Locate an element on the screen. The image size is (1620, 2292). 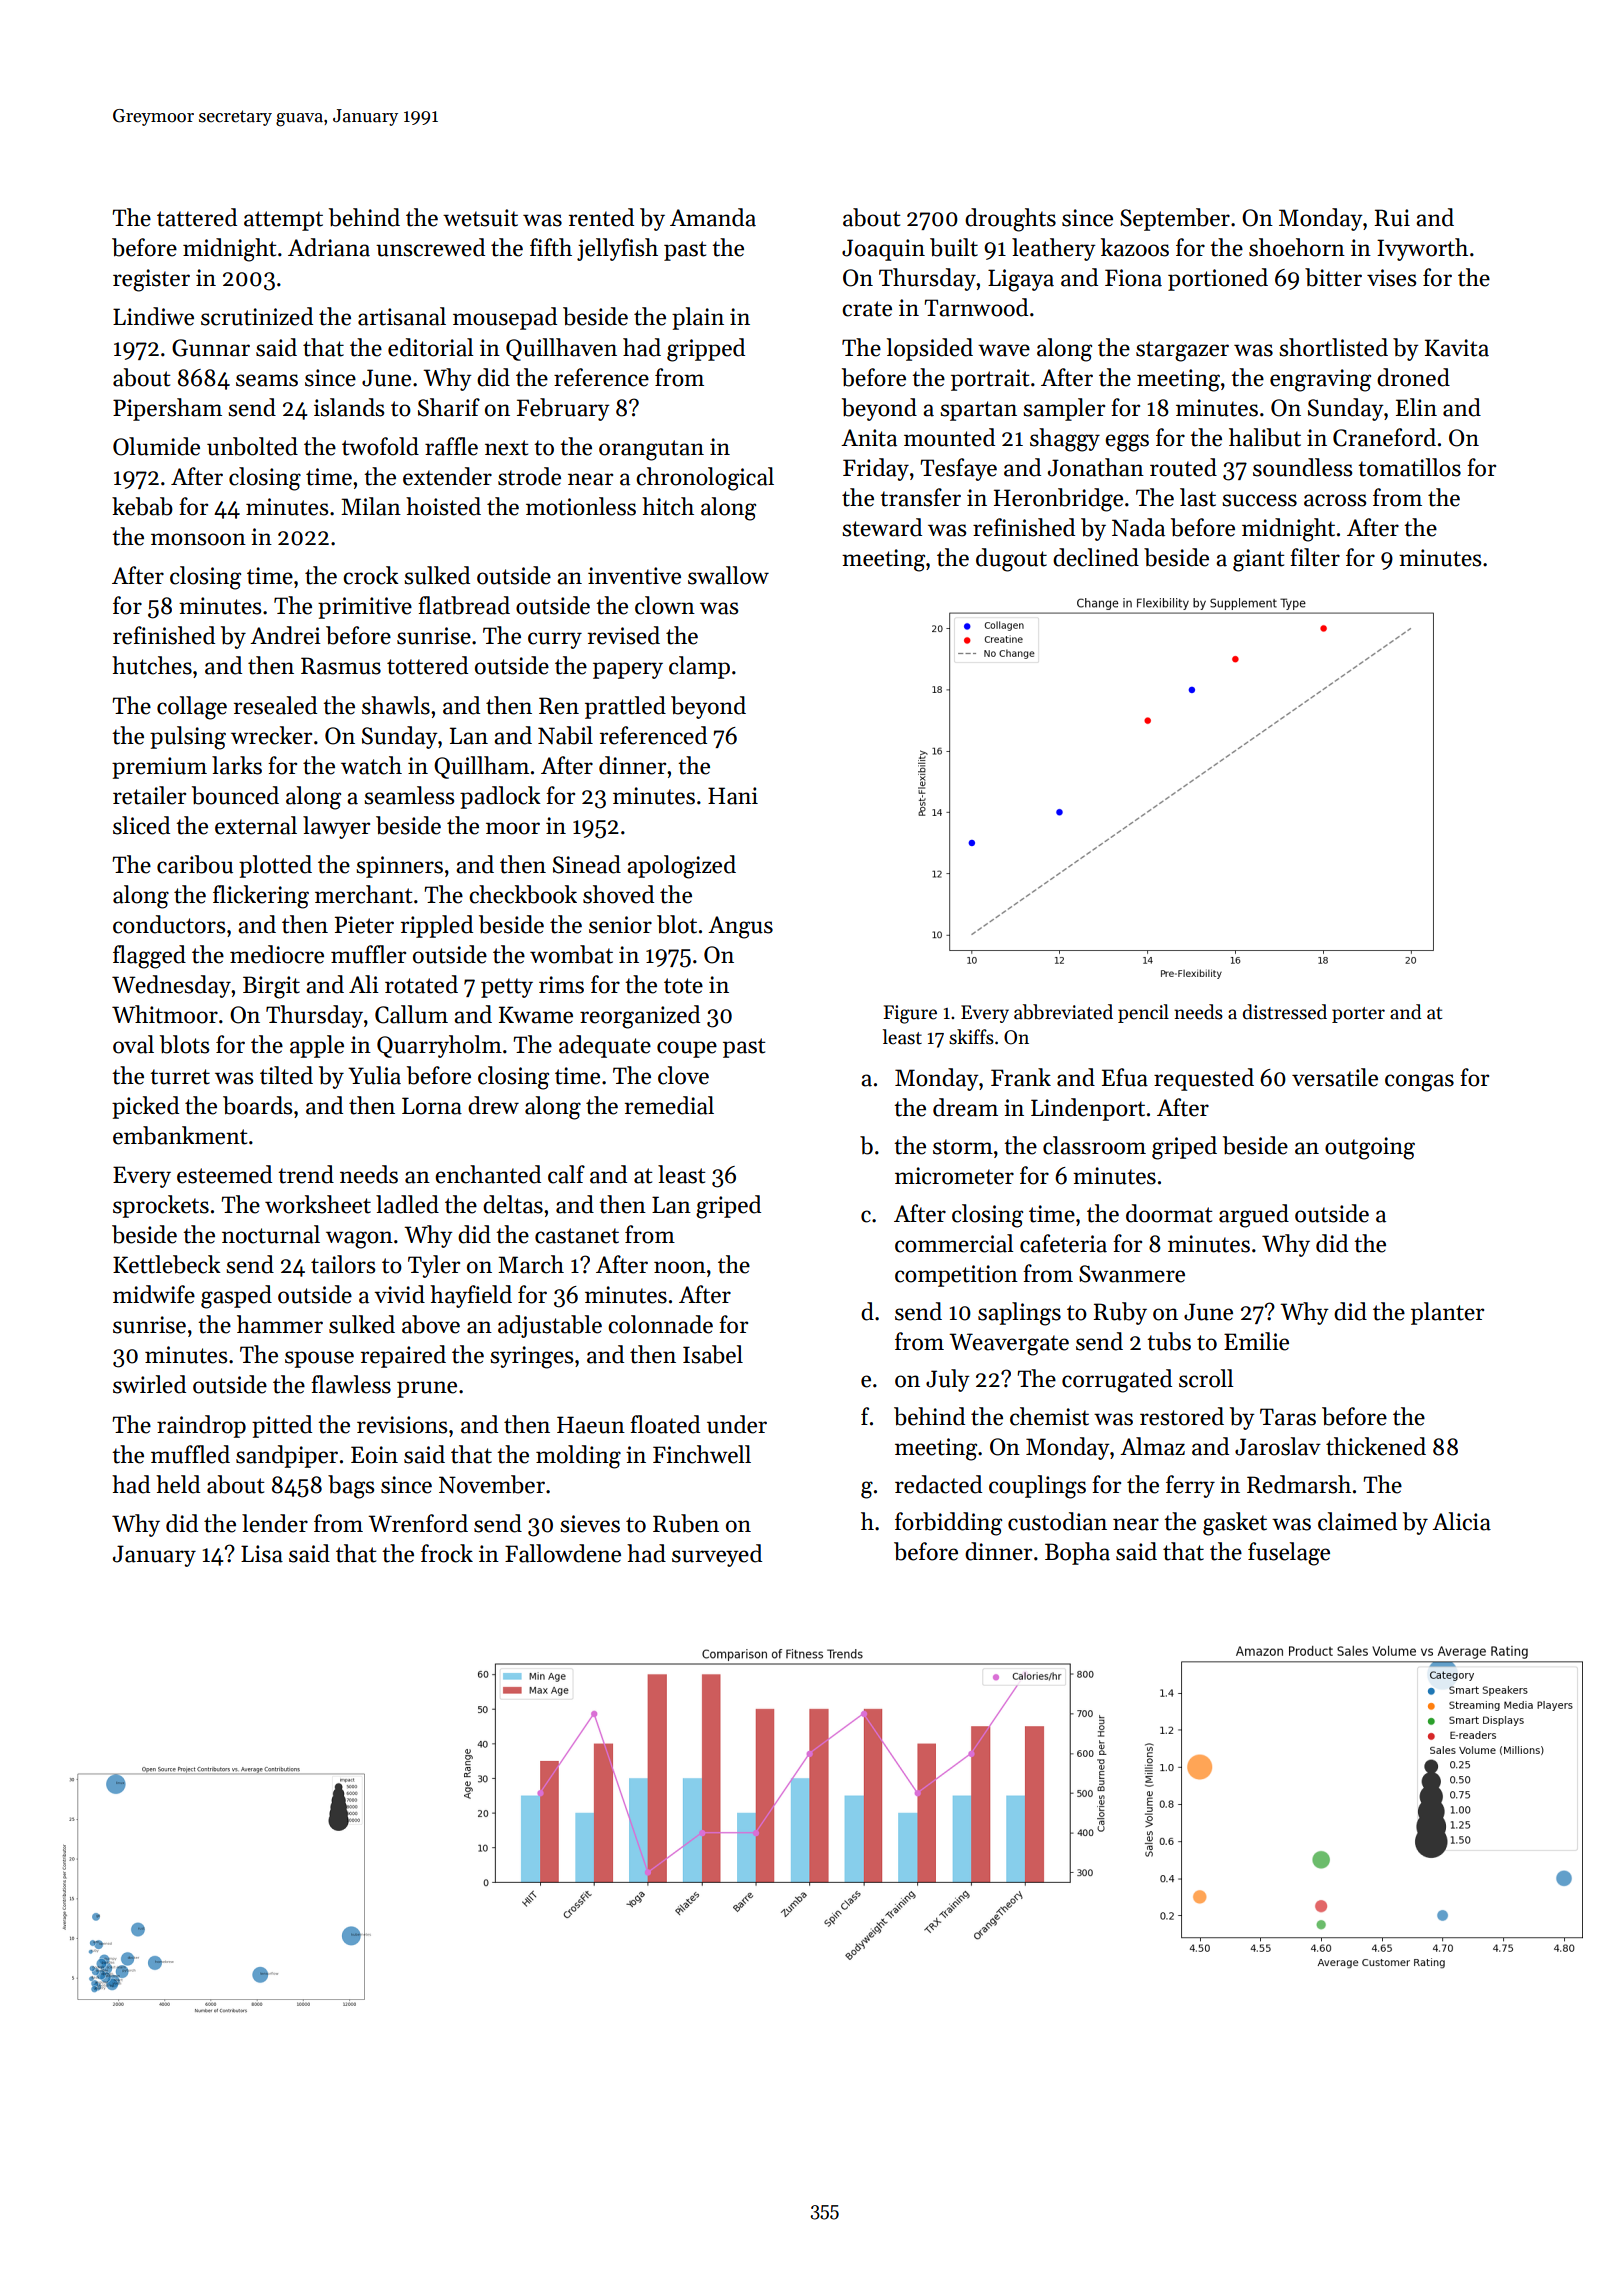
Haeun is located at coordinates (591, 1425).
